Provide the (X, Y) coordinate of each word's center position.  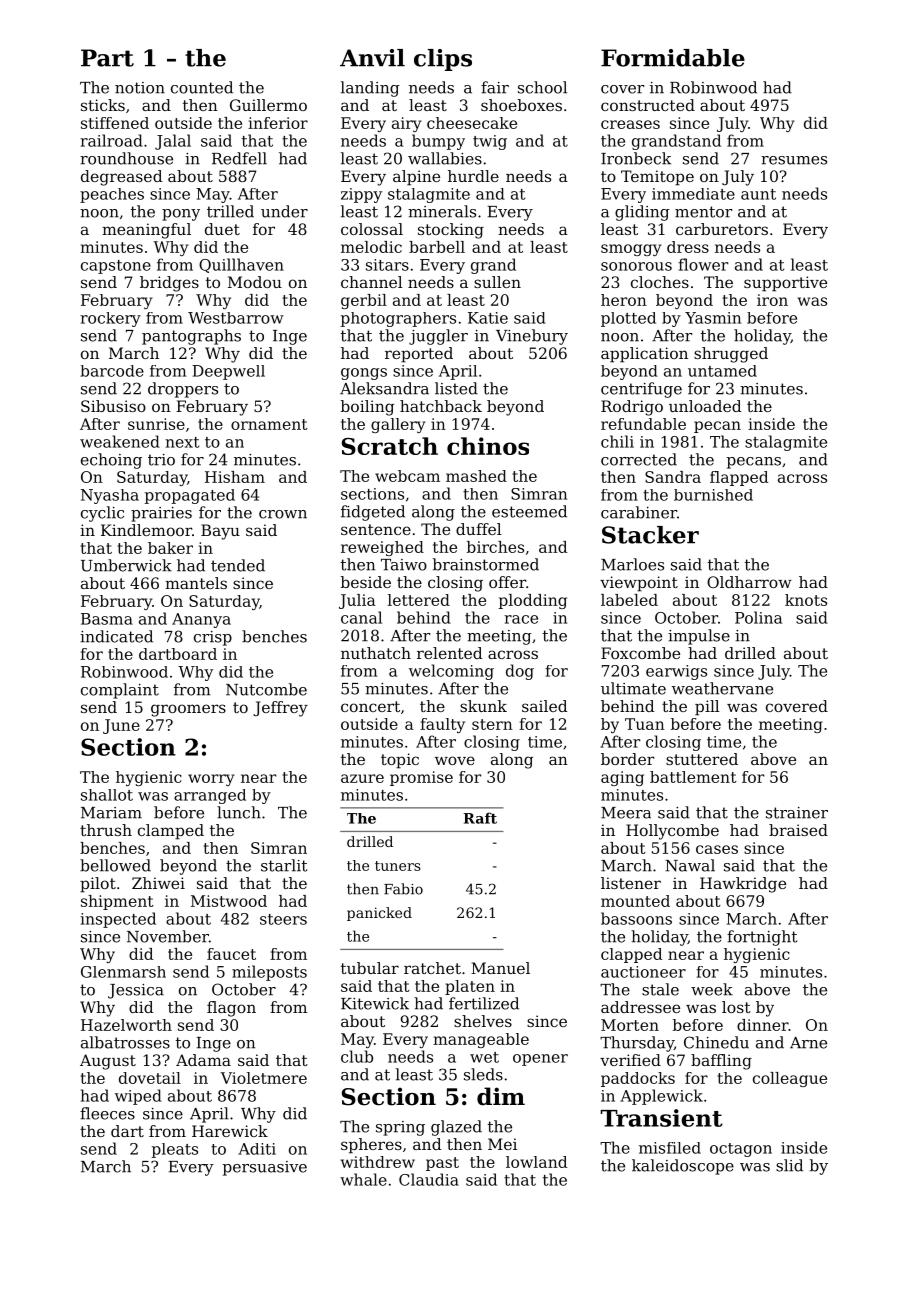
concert (370, 706)
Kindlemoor (146, 530)
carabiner (639, 512)
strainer (797, 813)
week (712, 989)
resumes (794, 160)
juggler (438, 337)
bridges (169, 284)
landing (370, 89)
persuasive (265, 1168)
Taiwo (404, 565)
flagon (231, 1009)
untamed (722, 371)
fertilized (484, 1003)
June (121, 726)
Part (107, 58)
